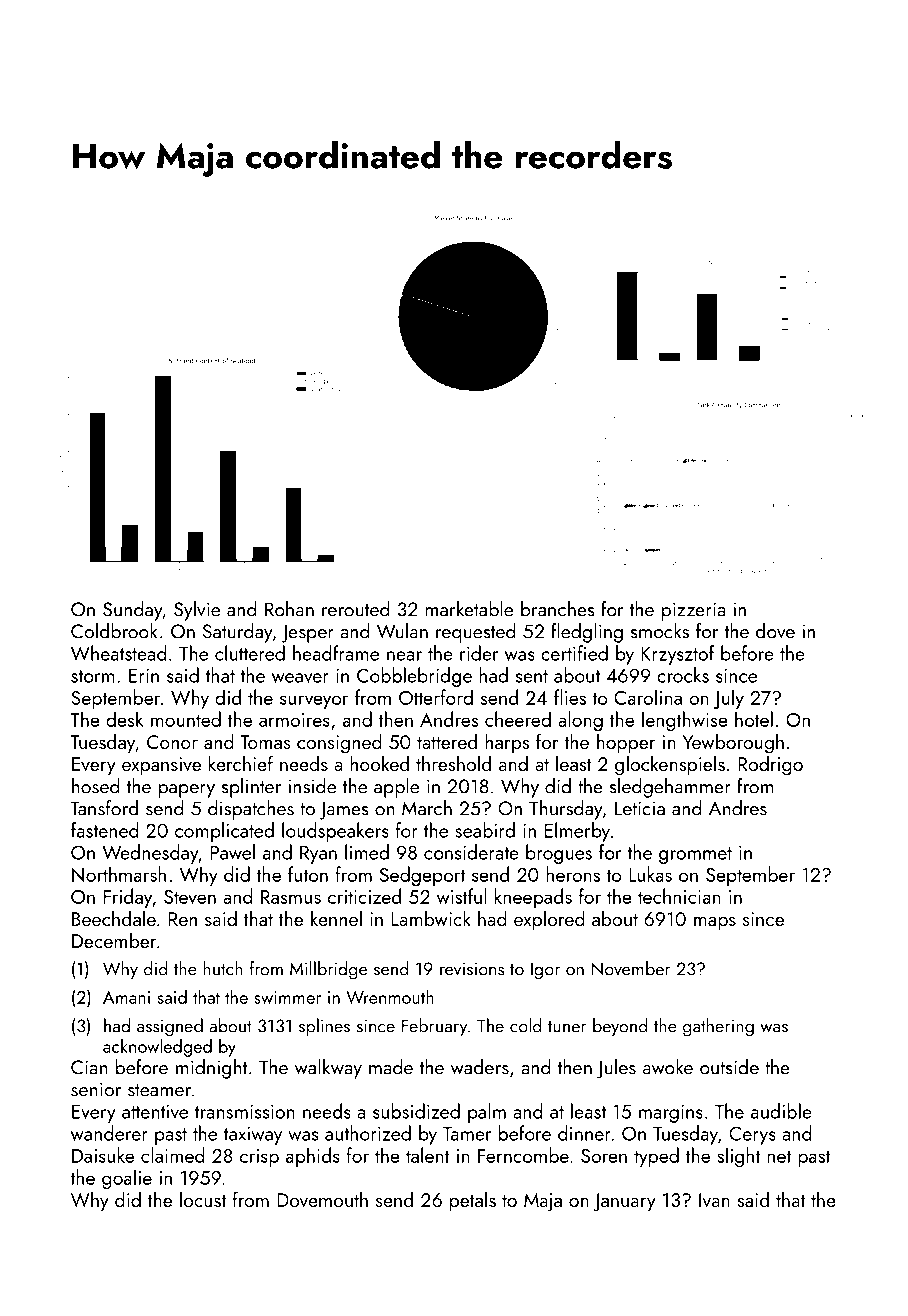 The height and width of the screenshot is (1316, 908). What do you see at coordinates (677, 655) in the screenshot?
I see `Krzysztof` at bounding box center [677, 655].
